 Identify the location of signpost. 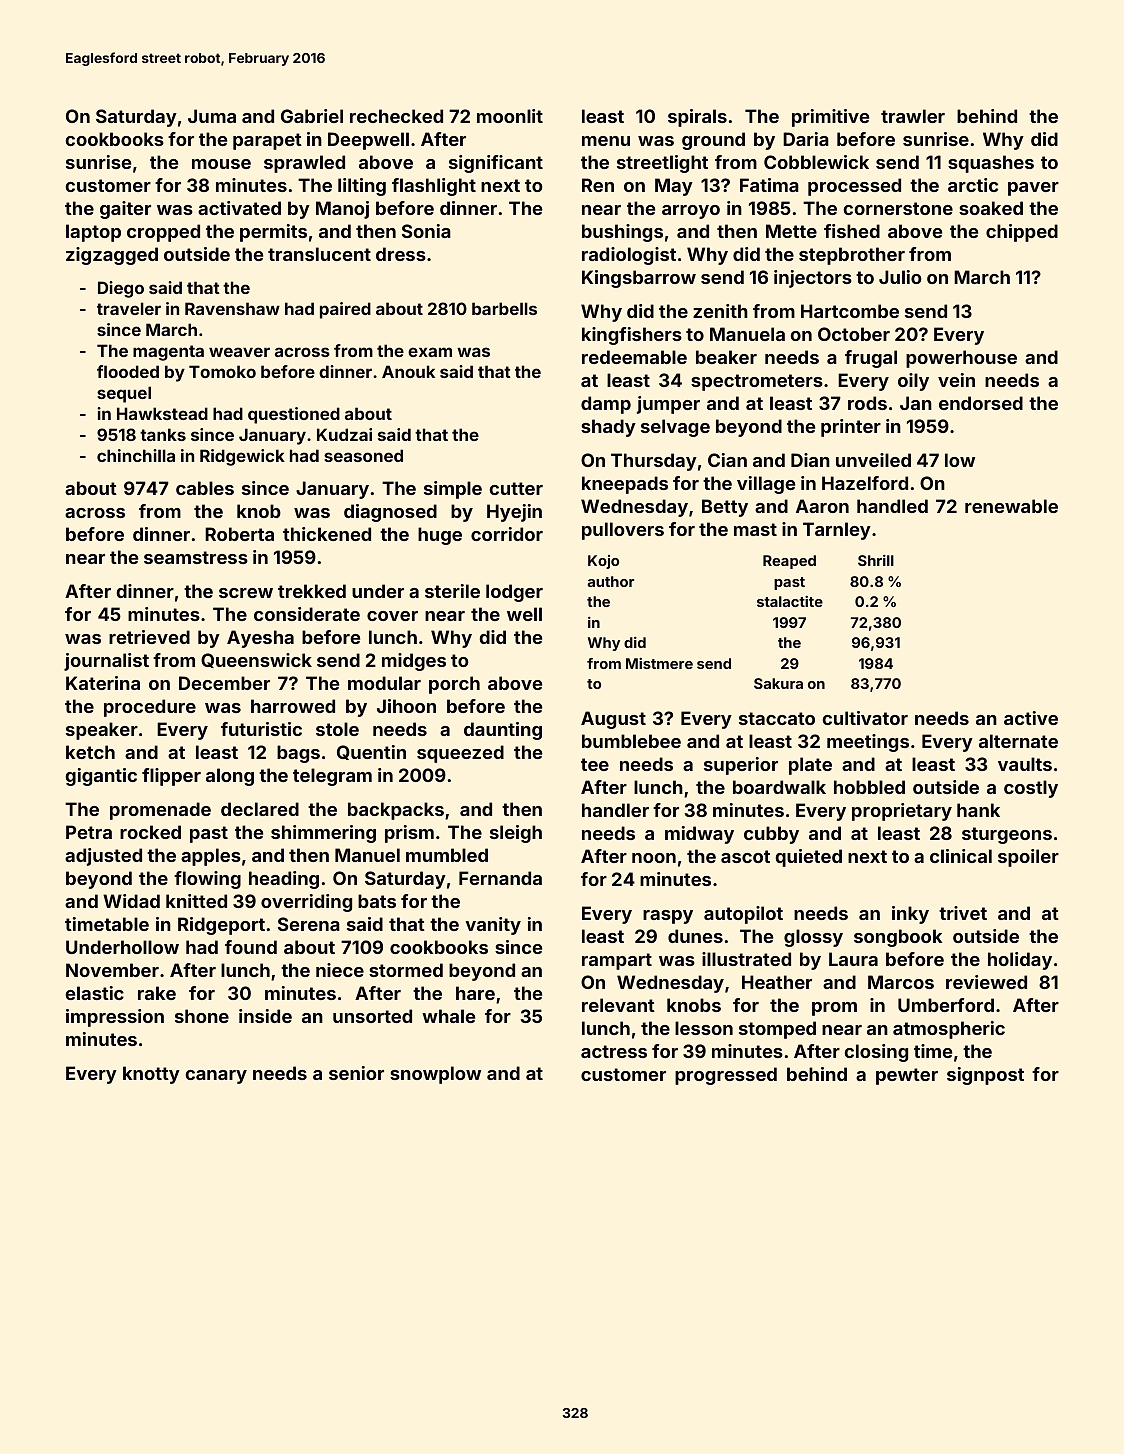
(985, 1076).
